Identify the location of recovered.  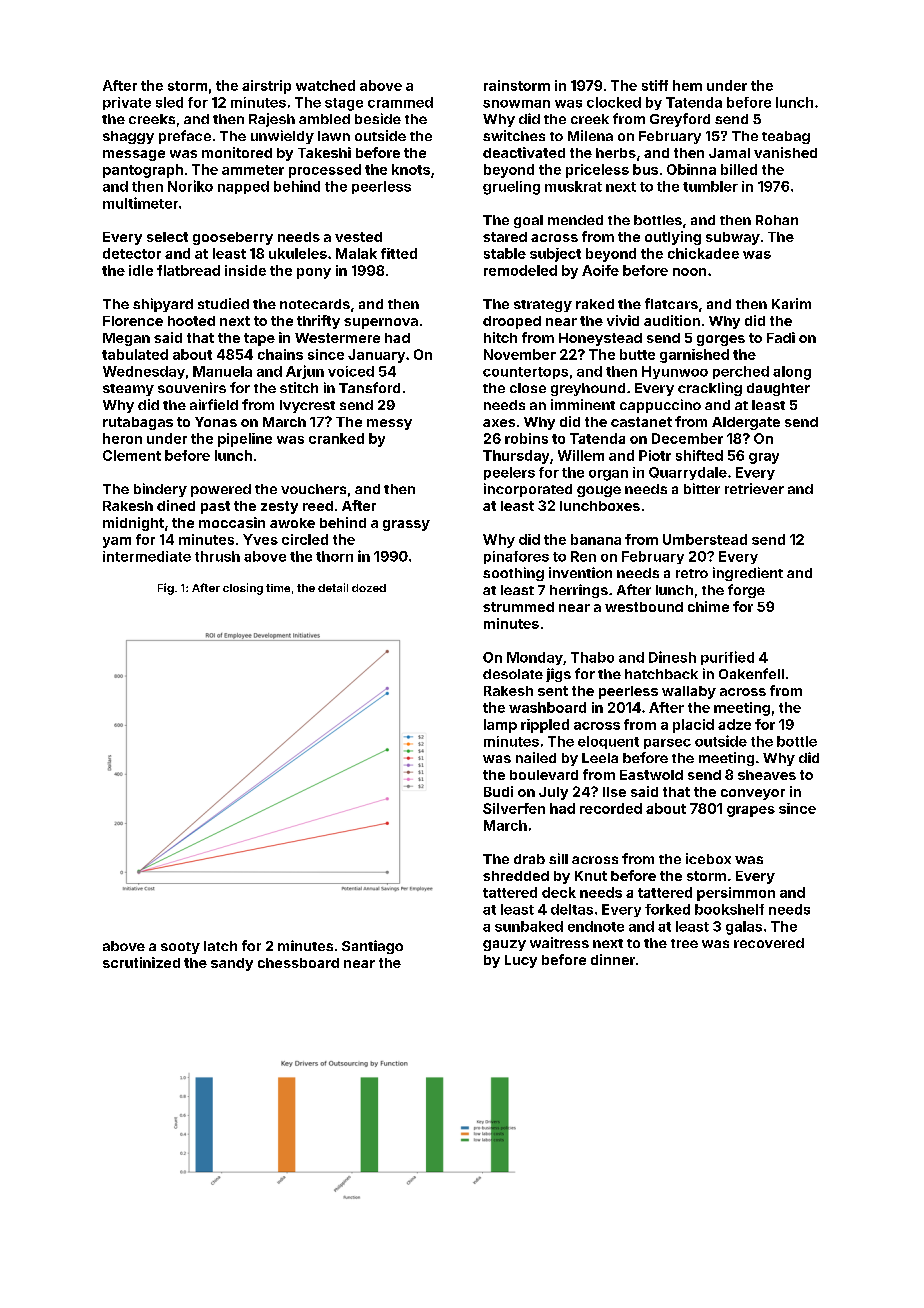
(769, 943).
